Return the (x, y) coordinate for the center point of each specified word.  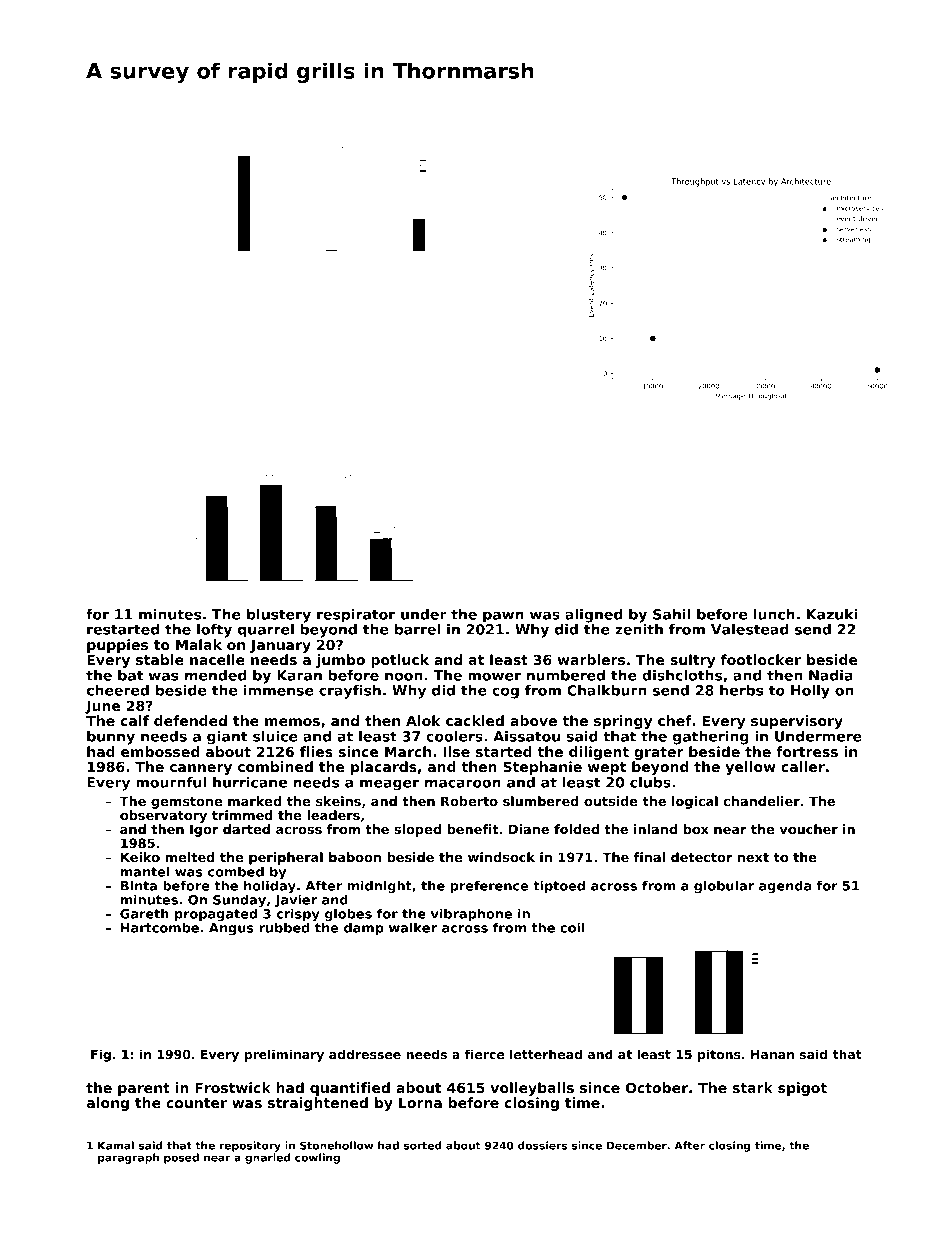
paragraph (128, 1158)
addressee (365, 1054)
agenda (785, 887)
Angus (231, 929)
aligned (593, 616)
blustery (279, 616)
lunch (774, 614)
